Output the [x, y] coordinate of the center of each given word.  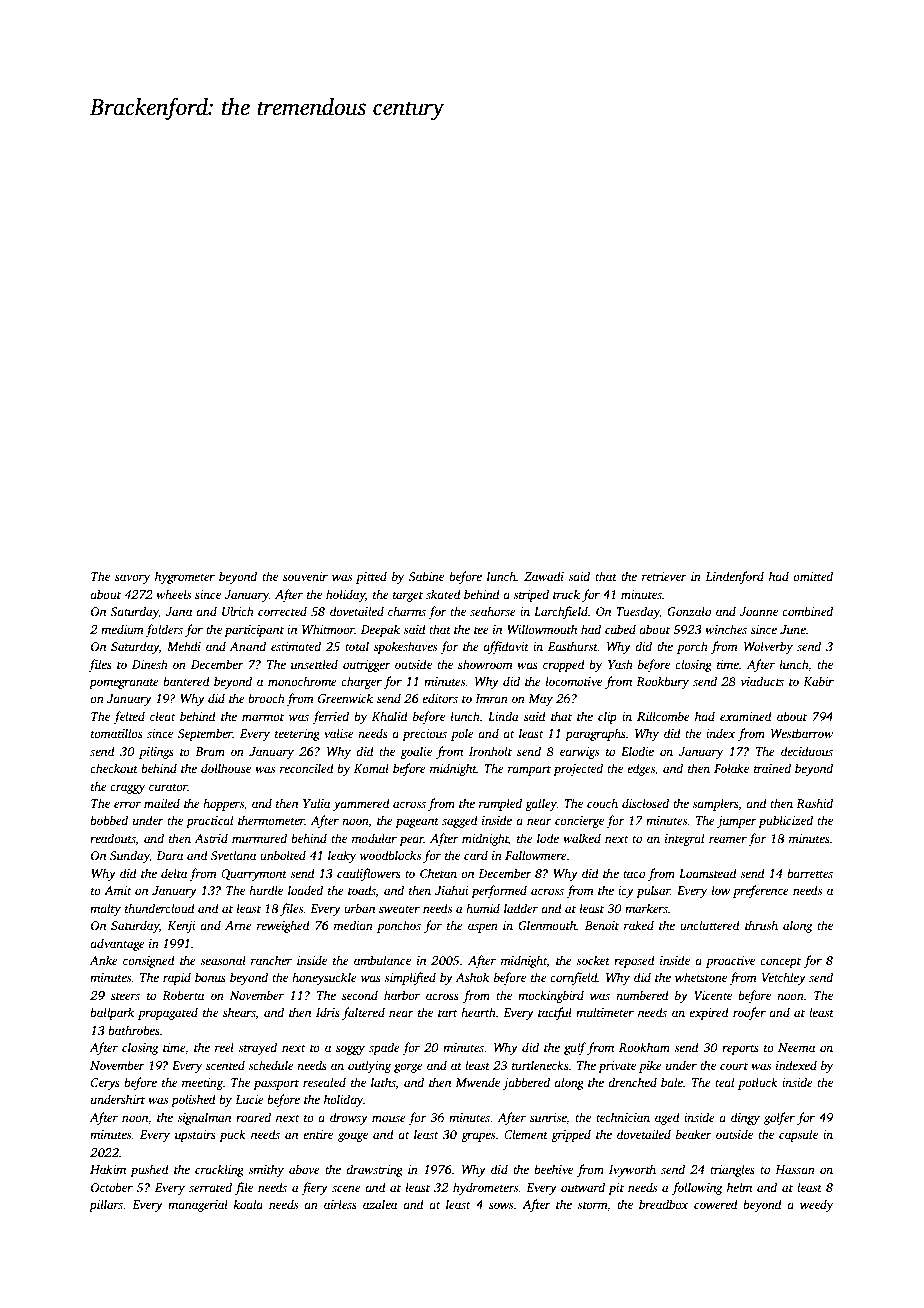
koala [248, 1204]
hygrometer [185, 577]
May [540, 700]
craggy [127, 789]
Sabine [426, 576]
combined [807, 611]
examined [746, 716]
